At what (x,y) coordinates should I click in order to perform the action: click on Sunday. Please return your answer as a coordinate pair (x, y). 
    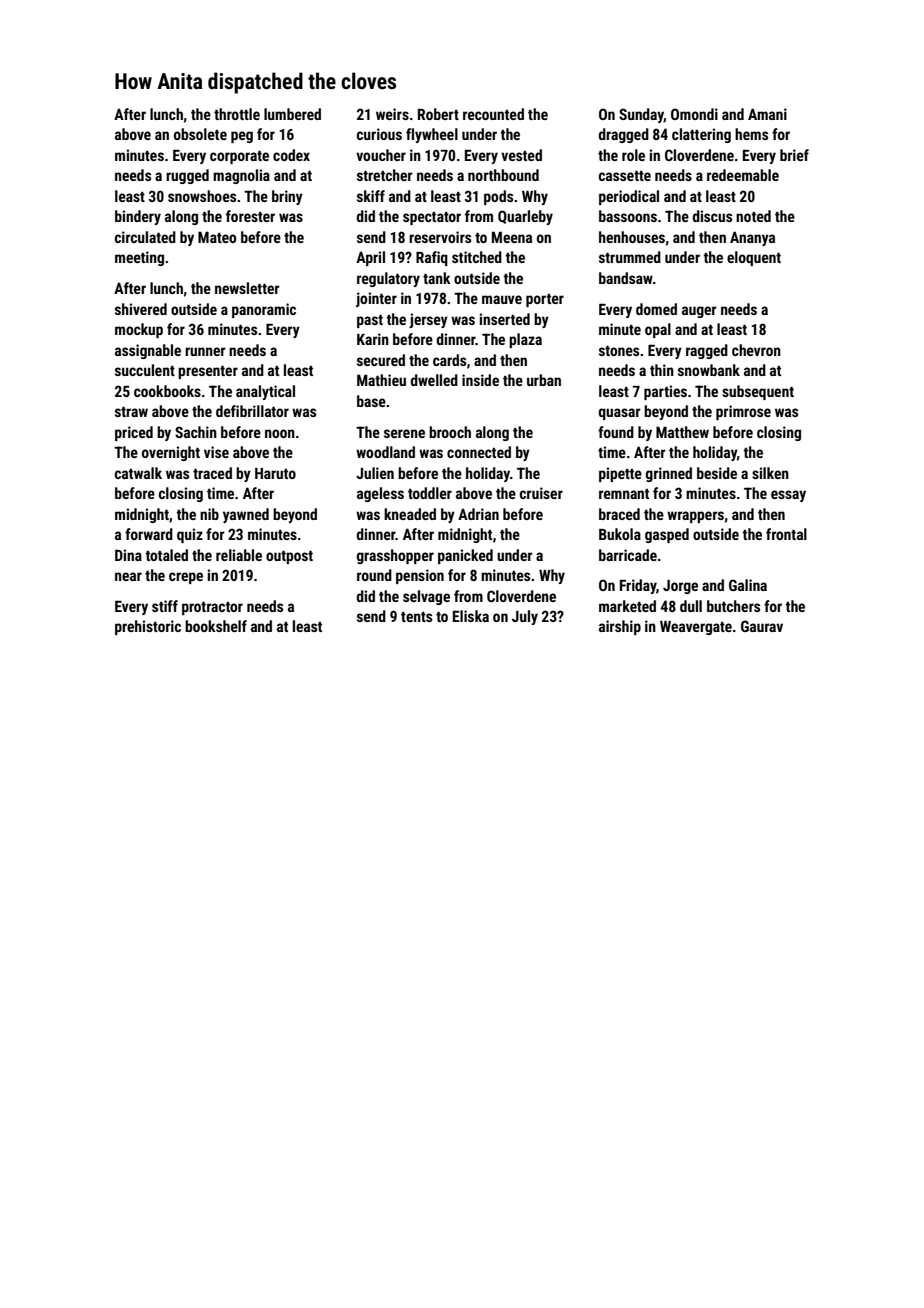
    Looking at the image, I should click on (641, 115).
